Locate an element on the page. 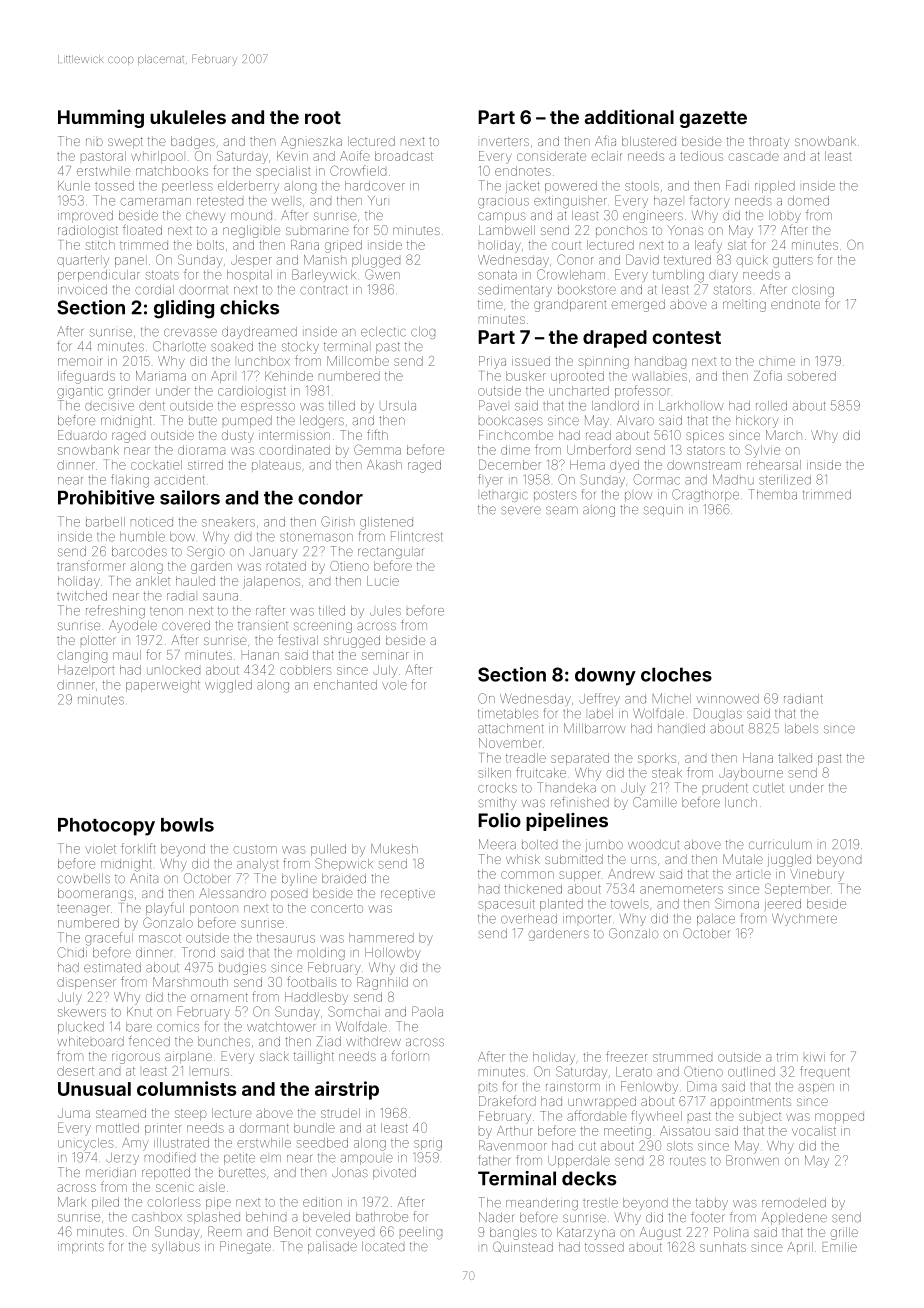  graceful is located at coordinates (109, 939).
